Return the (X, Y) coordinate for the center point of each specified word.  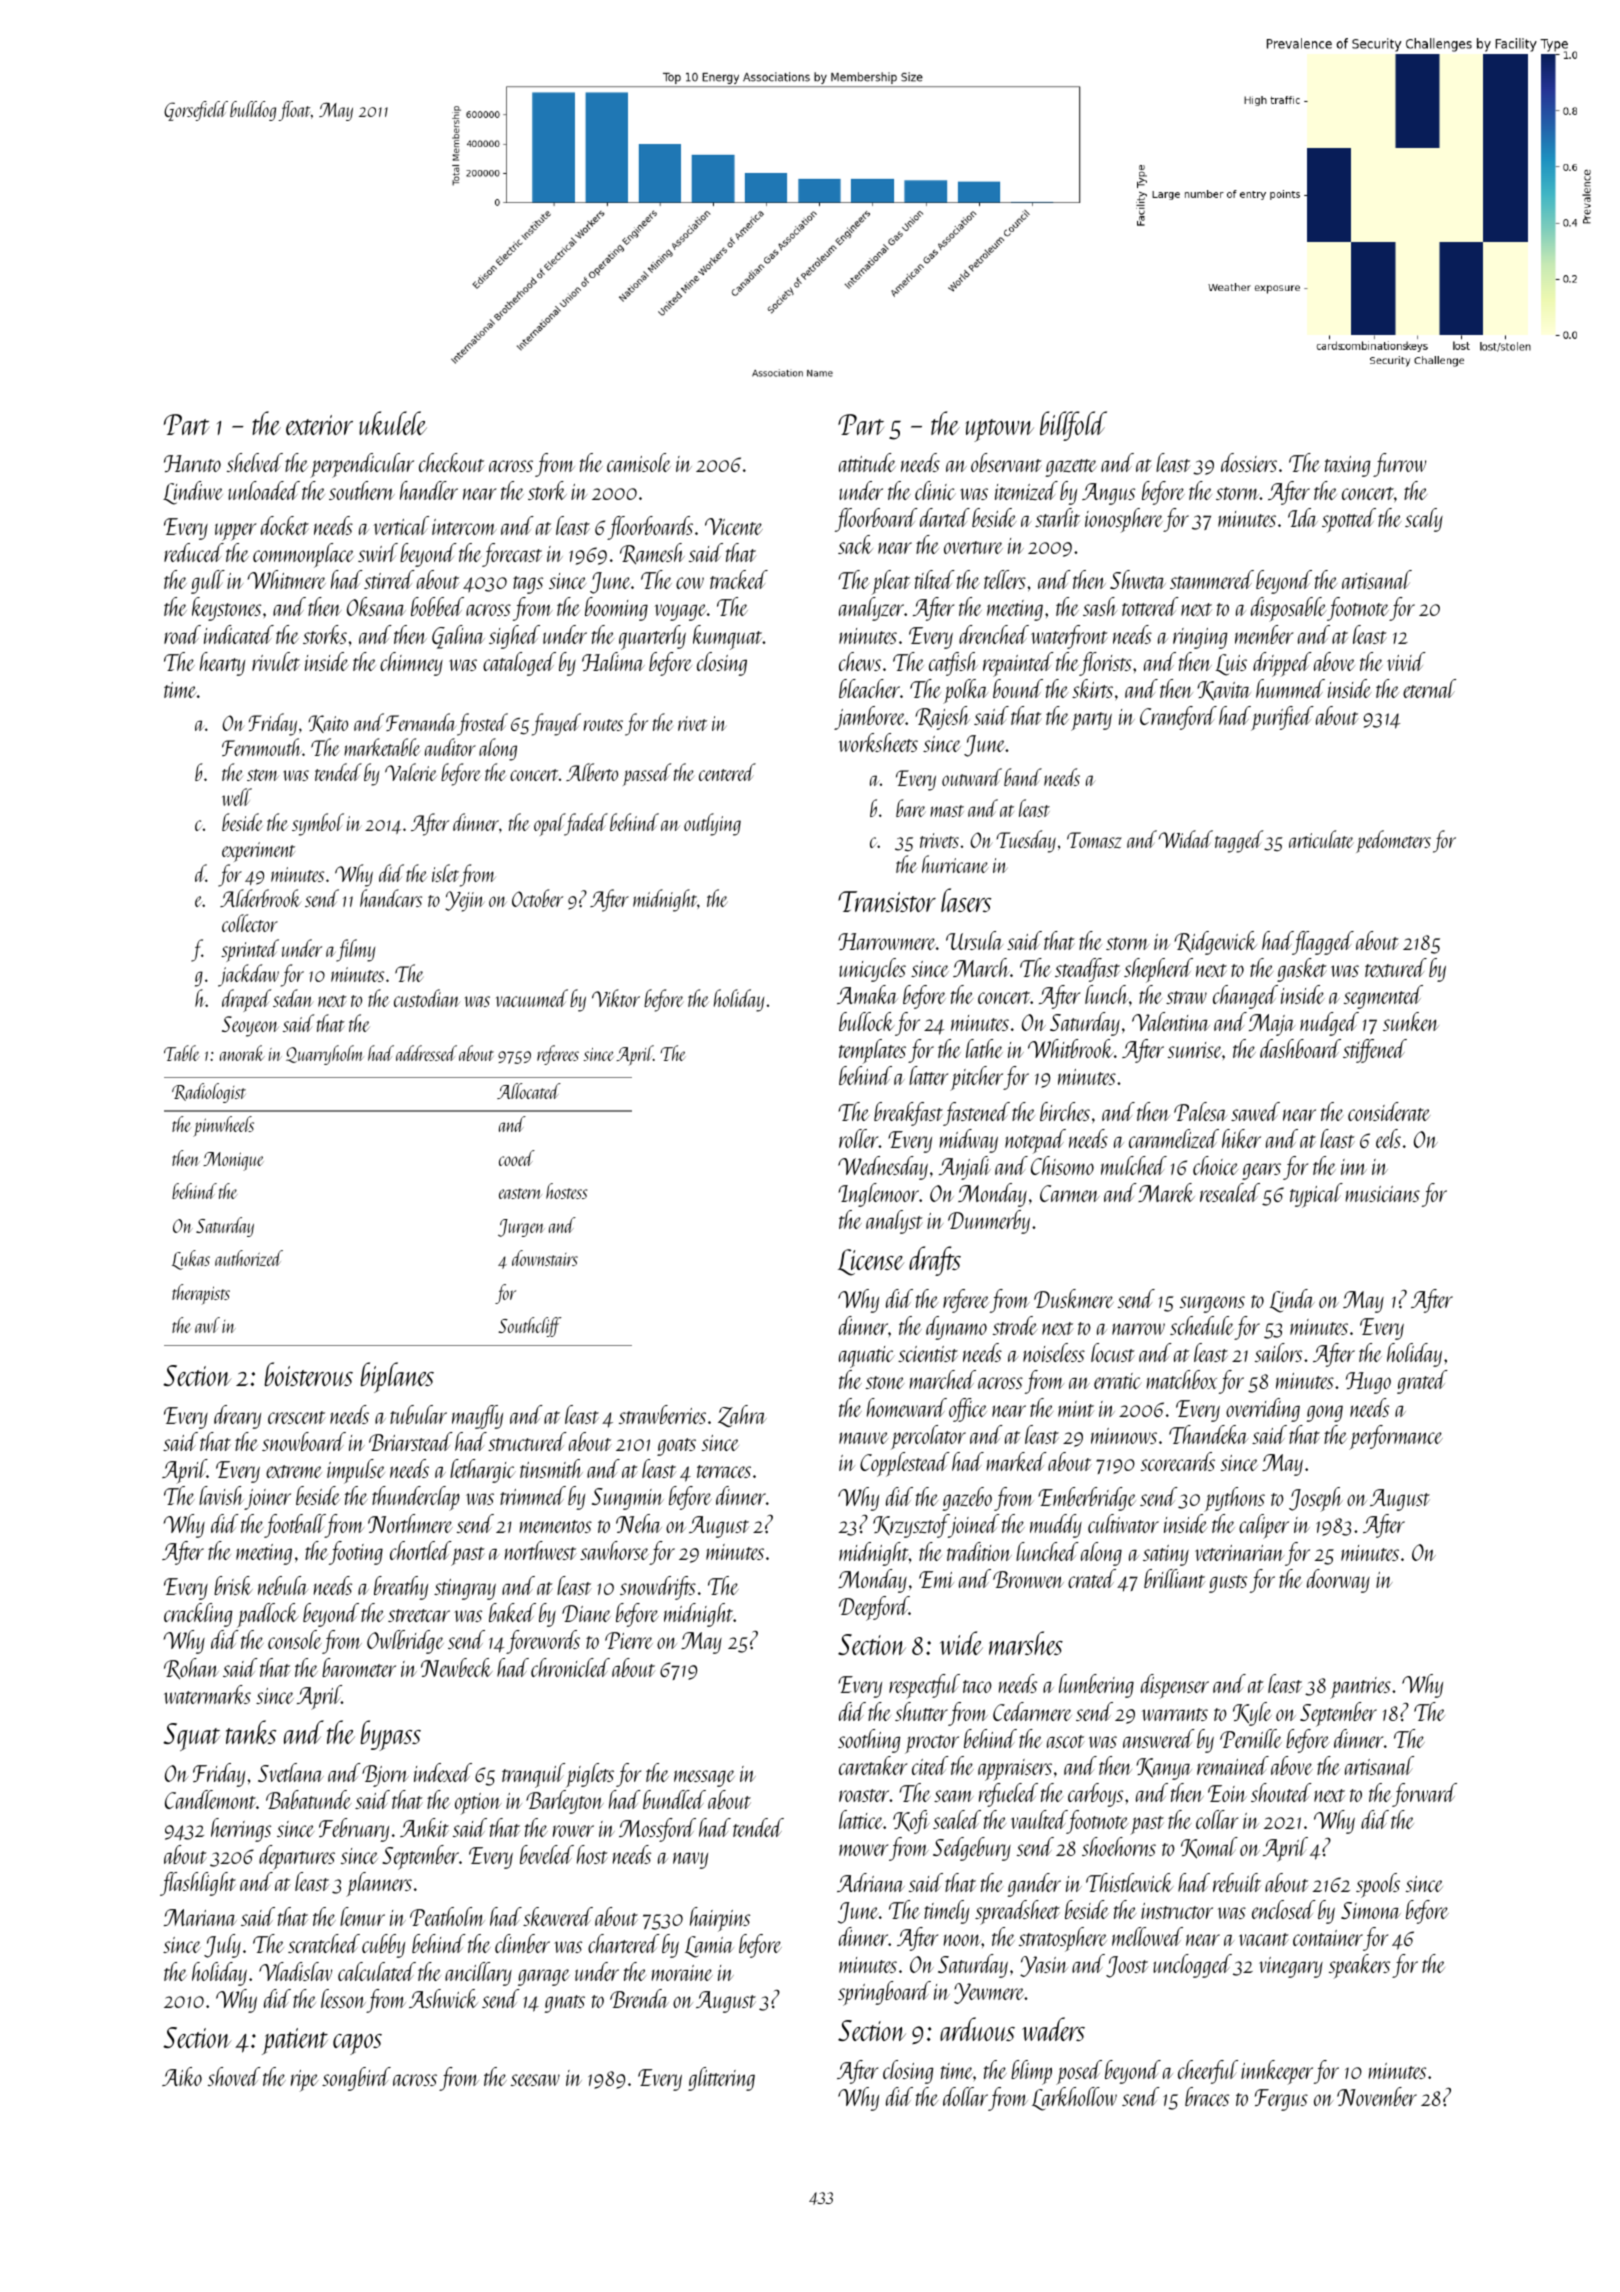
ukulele (393, 423)
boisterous (308, 1374)
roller (859, 1138)
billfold (1073, 426)
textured (1396, 967)
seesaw (535, 2080)
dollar (965, 2096)
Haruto (192, 463)
